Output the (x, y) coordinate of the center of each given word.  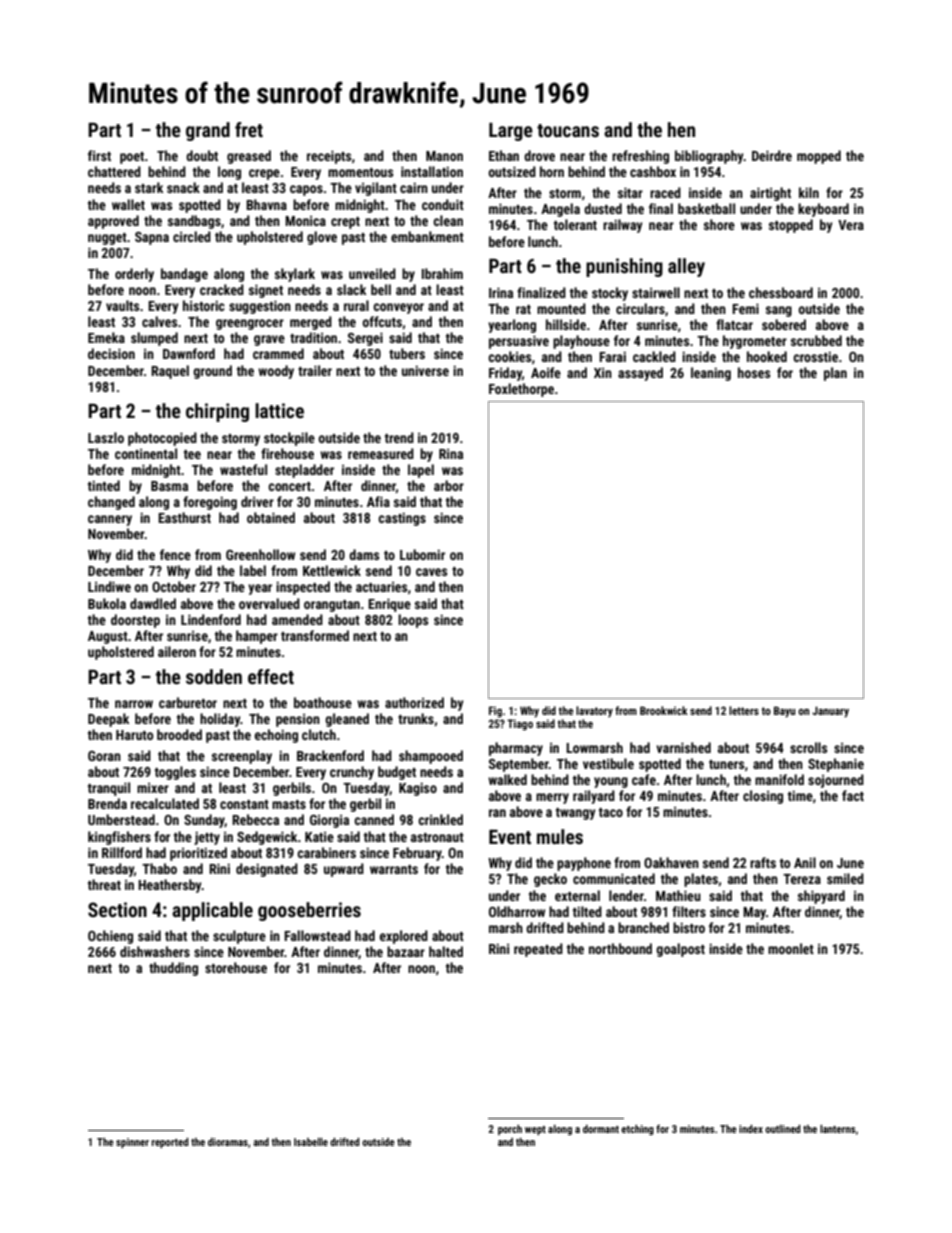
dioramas (228, 1142)
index (751, 1129)
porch (510, 1130)
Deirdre (772, 155)
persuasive (519, 342)
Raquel (170, 372)
